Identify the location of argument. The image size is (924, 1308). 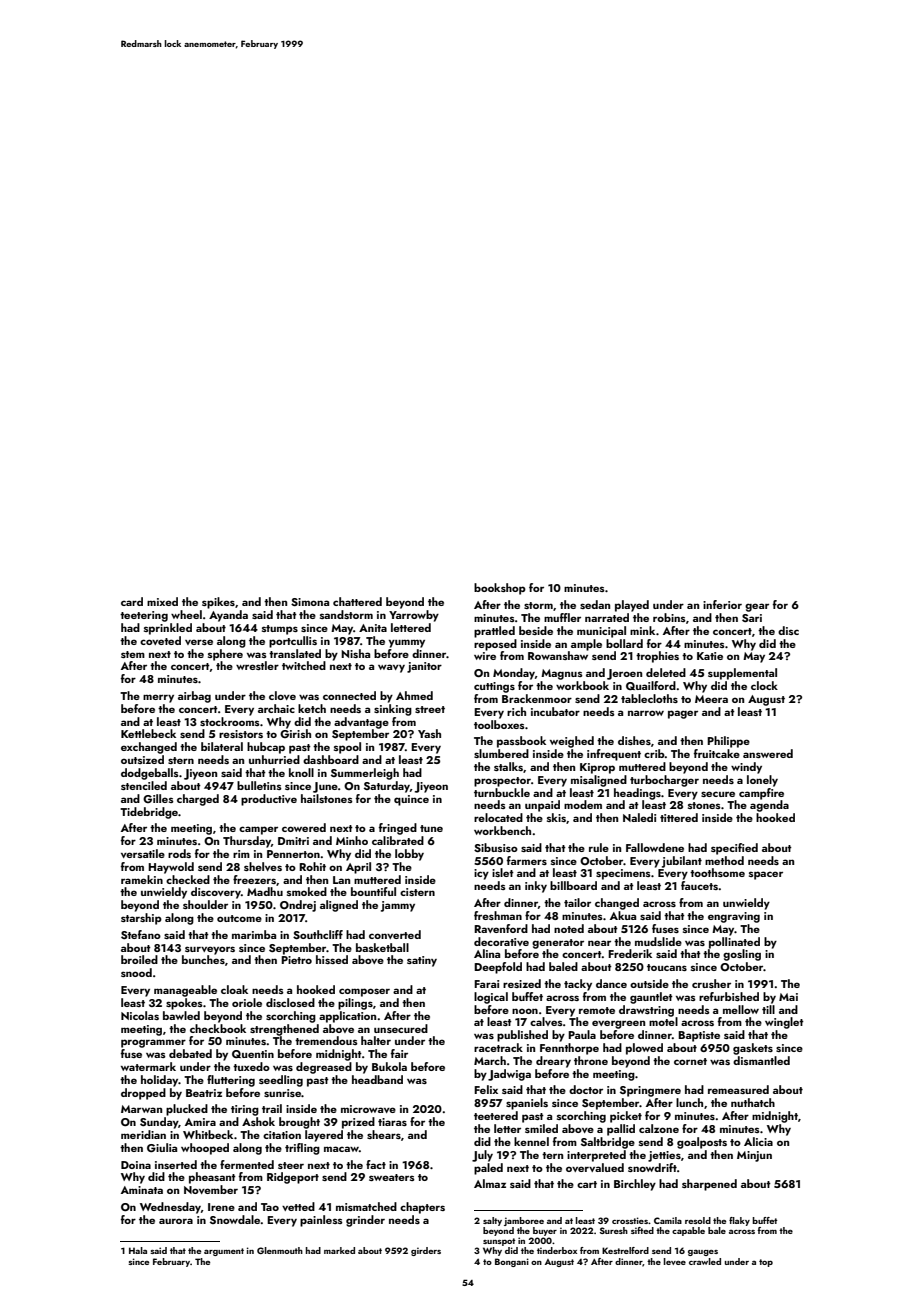
(224, 1252).
